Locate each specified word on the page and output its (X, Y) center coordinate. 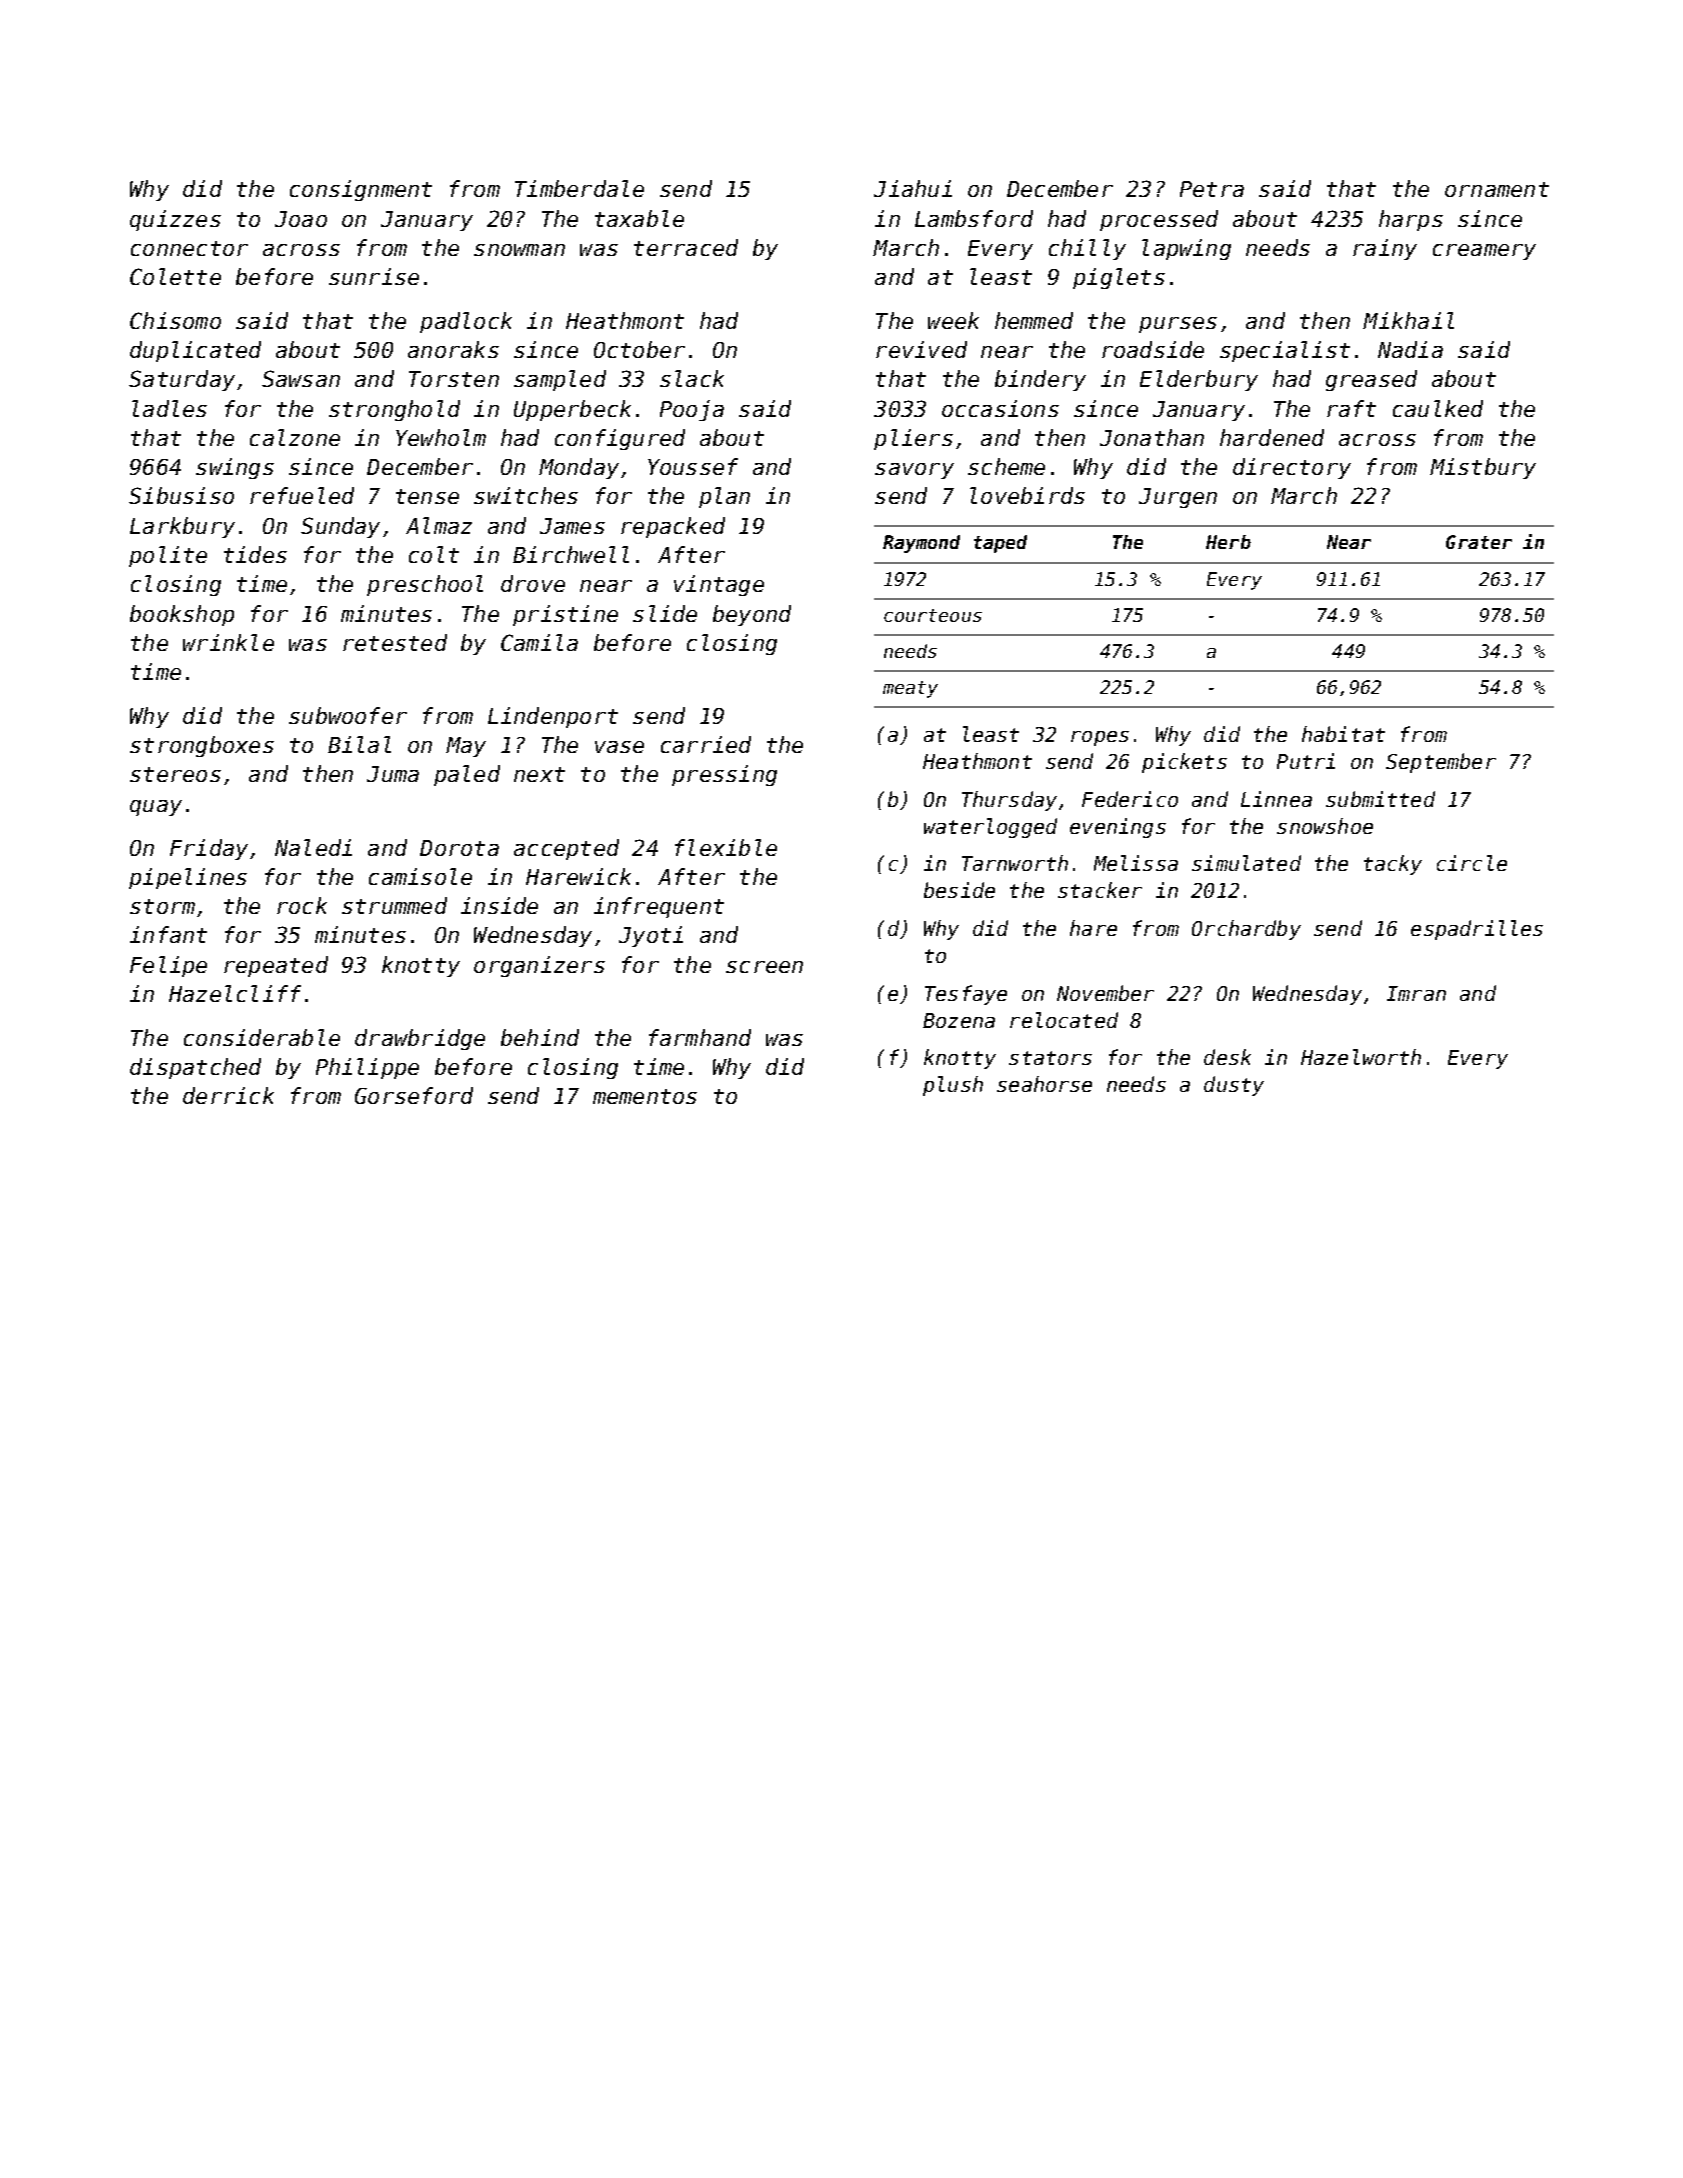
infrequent (659, 907)
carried (706, 744)
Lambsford (974, 218)
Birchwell (571, 554)
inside (499, 905)
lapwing (1186, 249)
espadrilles (1477, 930)
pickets (1184, 763)
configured (620, 439)
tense (427, 496)
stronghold (394, 410)
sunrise (374, 276)
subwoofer (348, 715)
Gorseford (414, 1095)
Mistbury (1483, 468)
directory (1292, 468)
